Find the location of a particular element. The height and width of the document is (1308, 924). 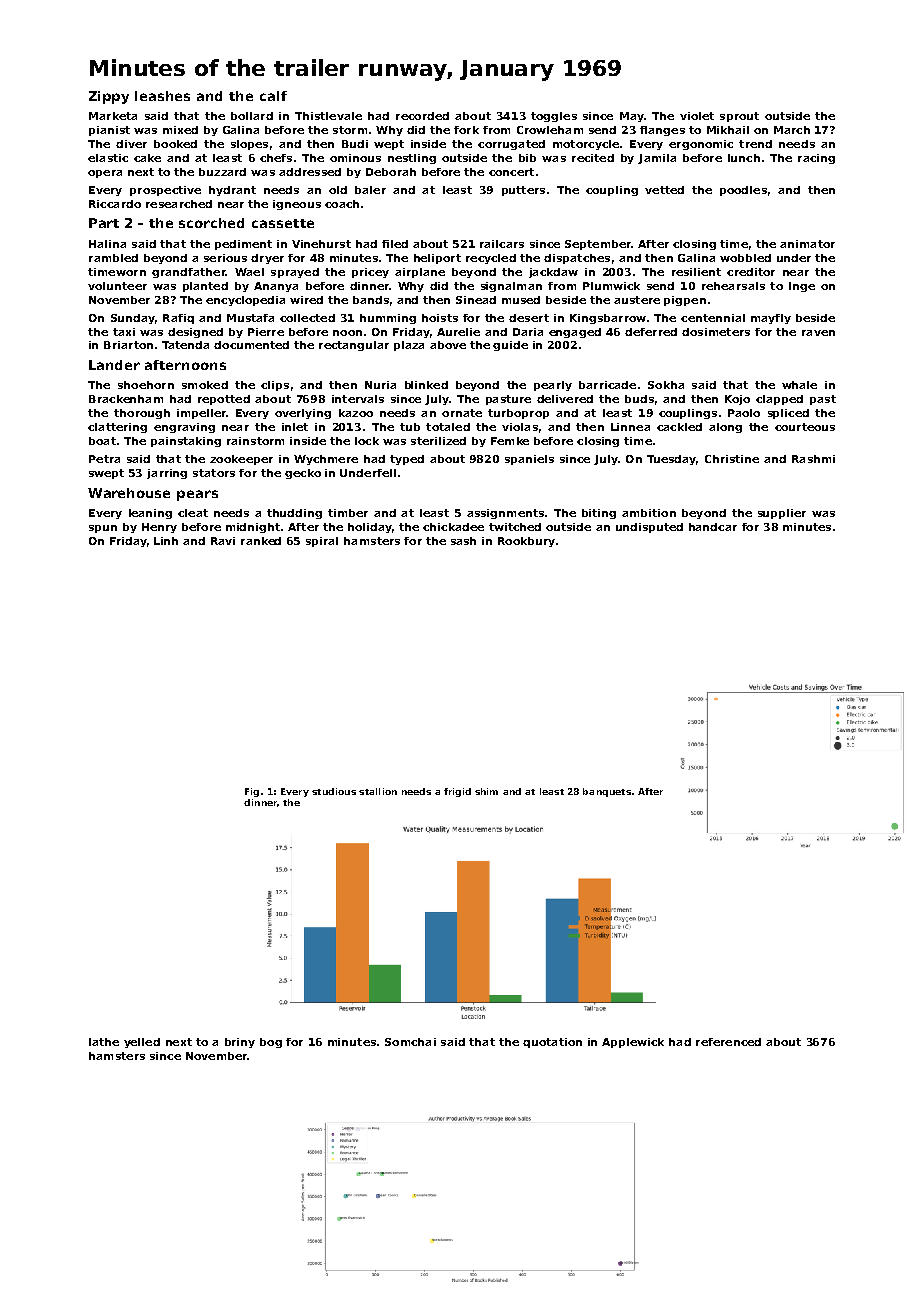

timber is located at coordinates (348, 513).
